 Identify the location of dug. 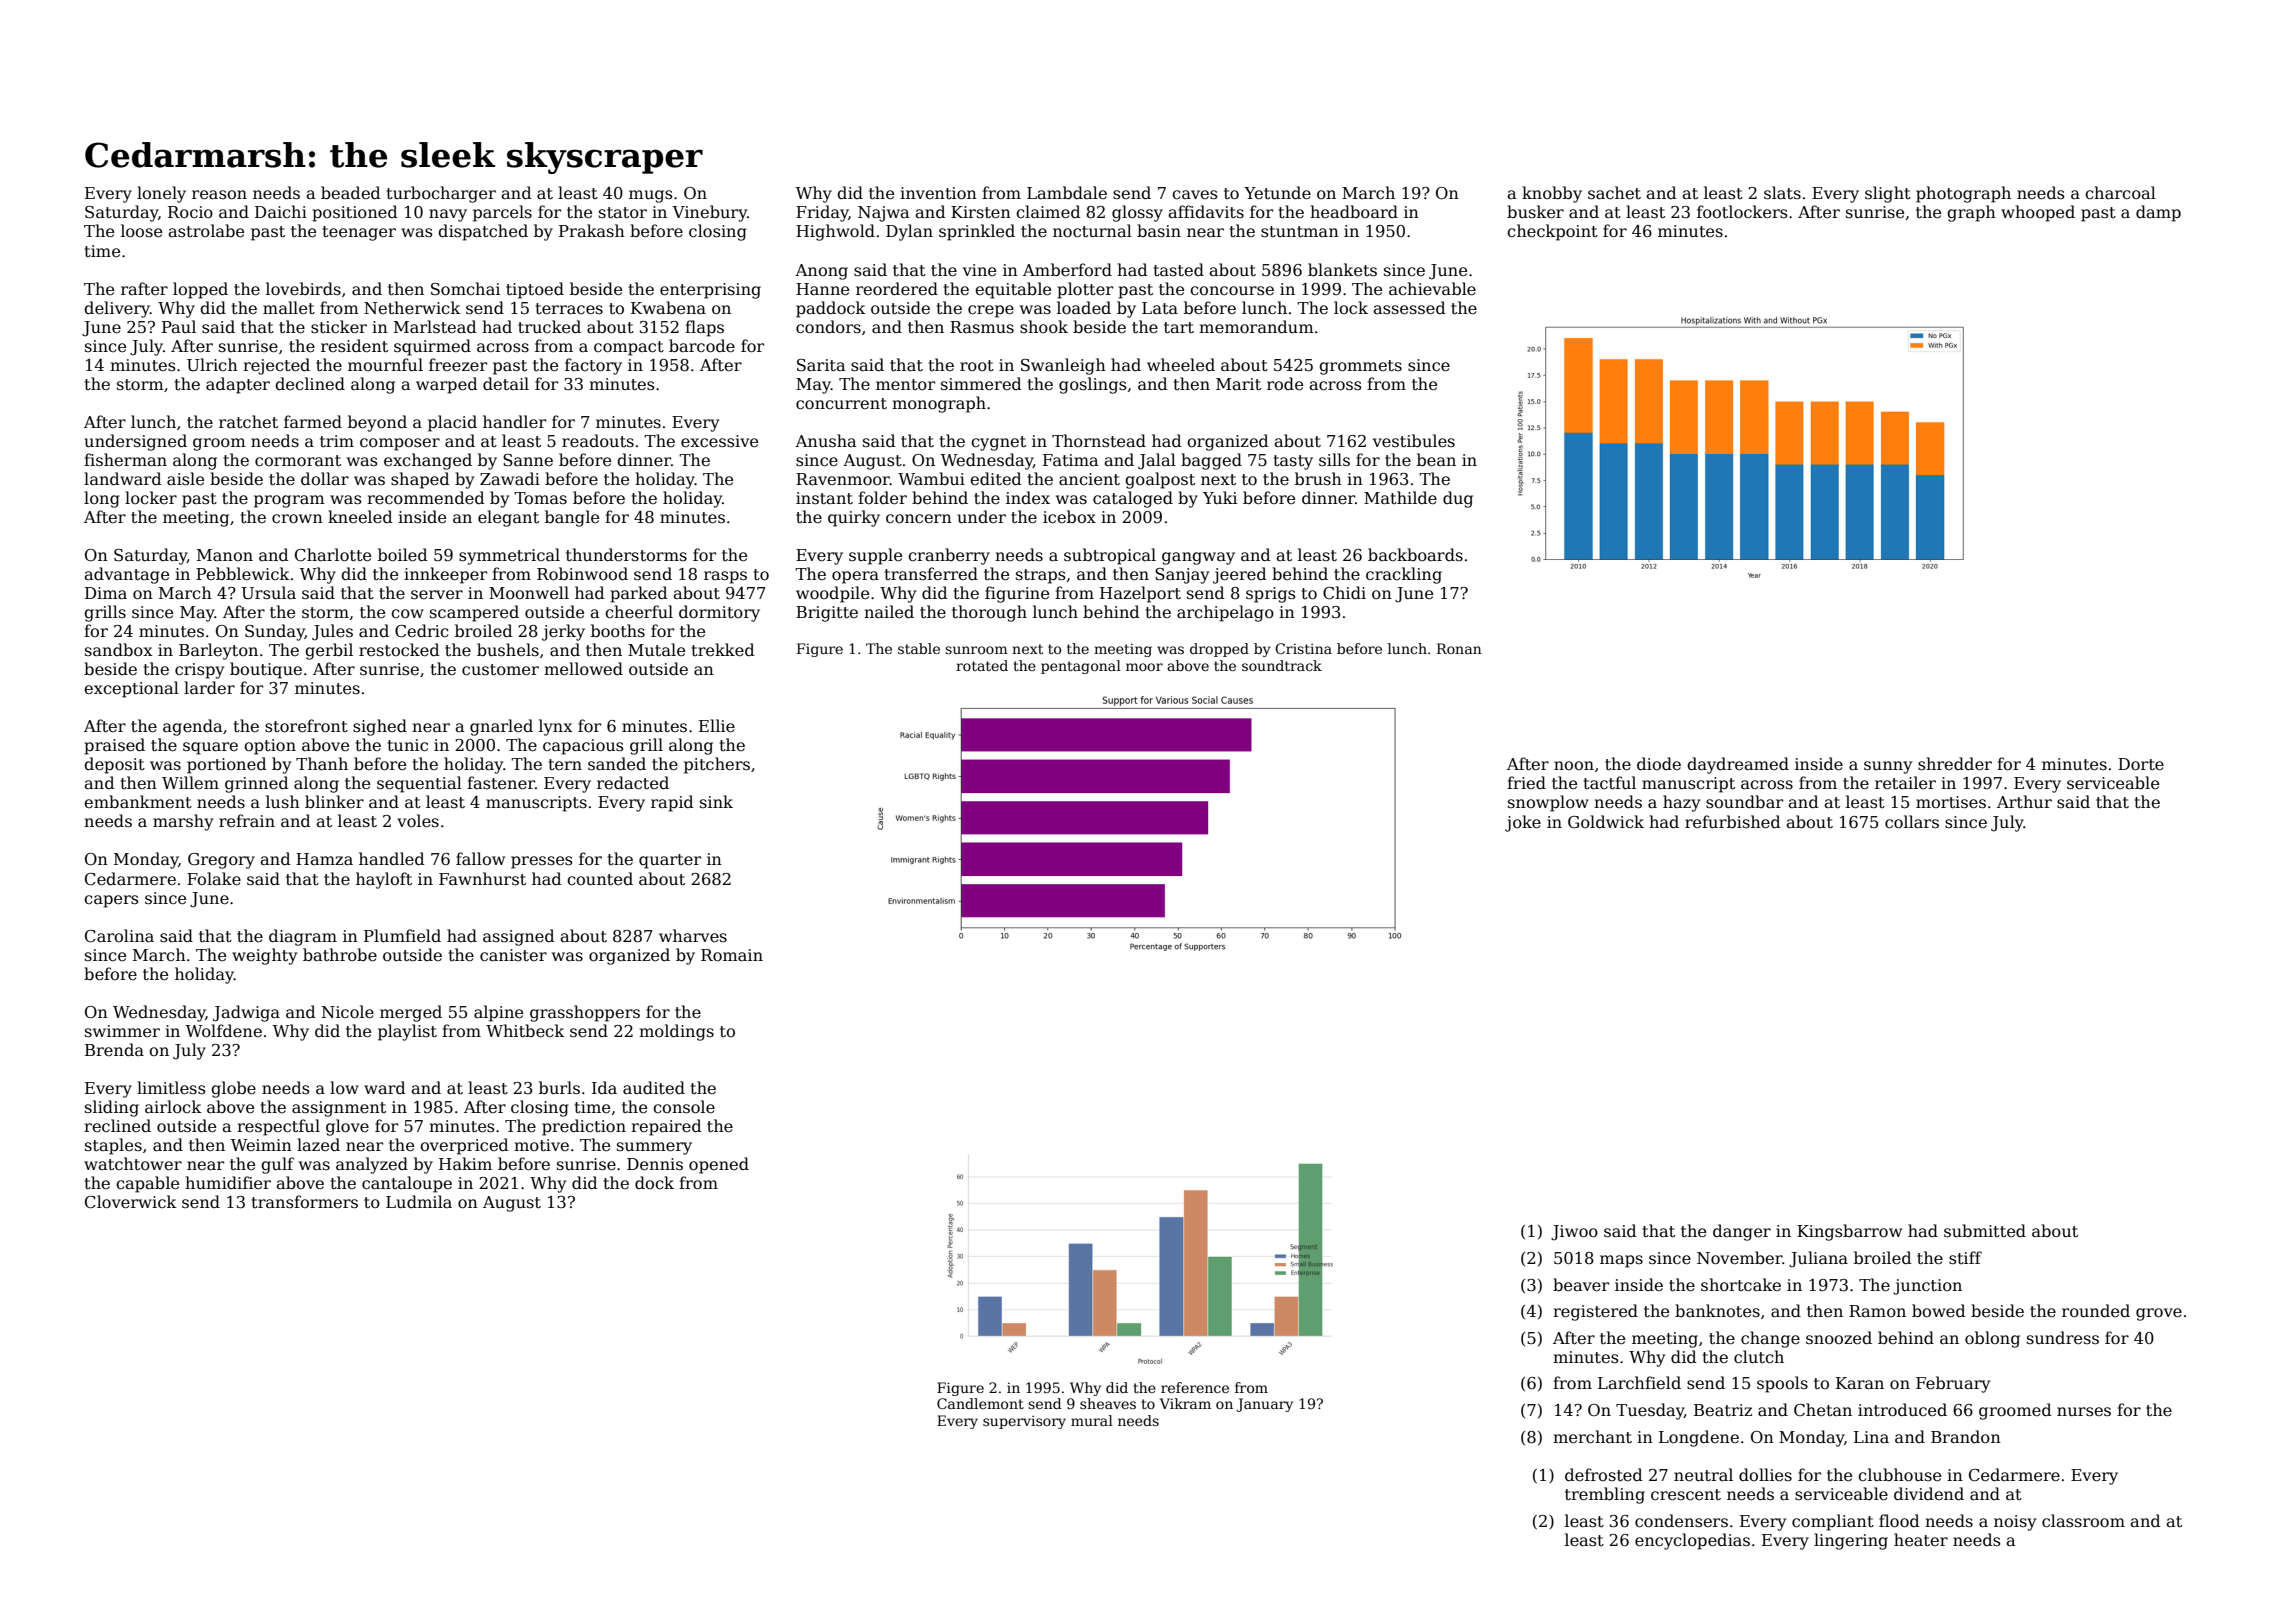
(1458, 499).
